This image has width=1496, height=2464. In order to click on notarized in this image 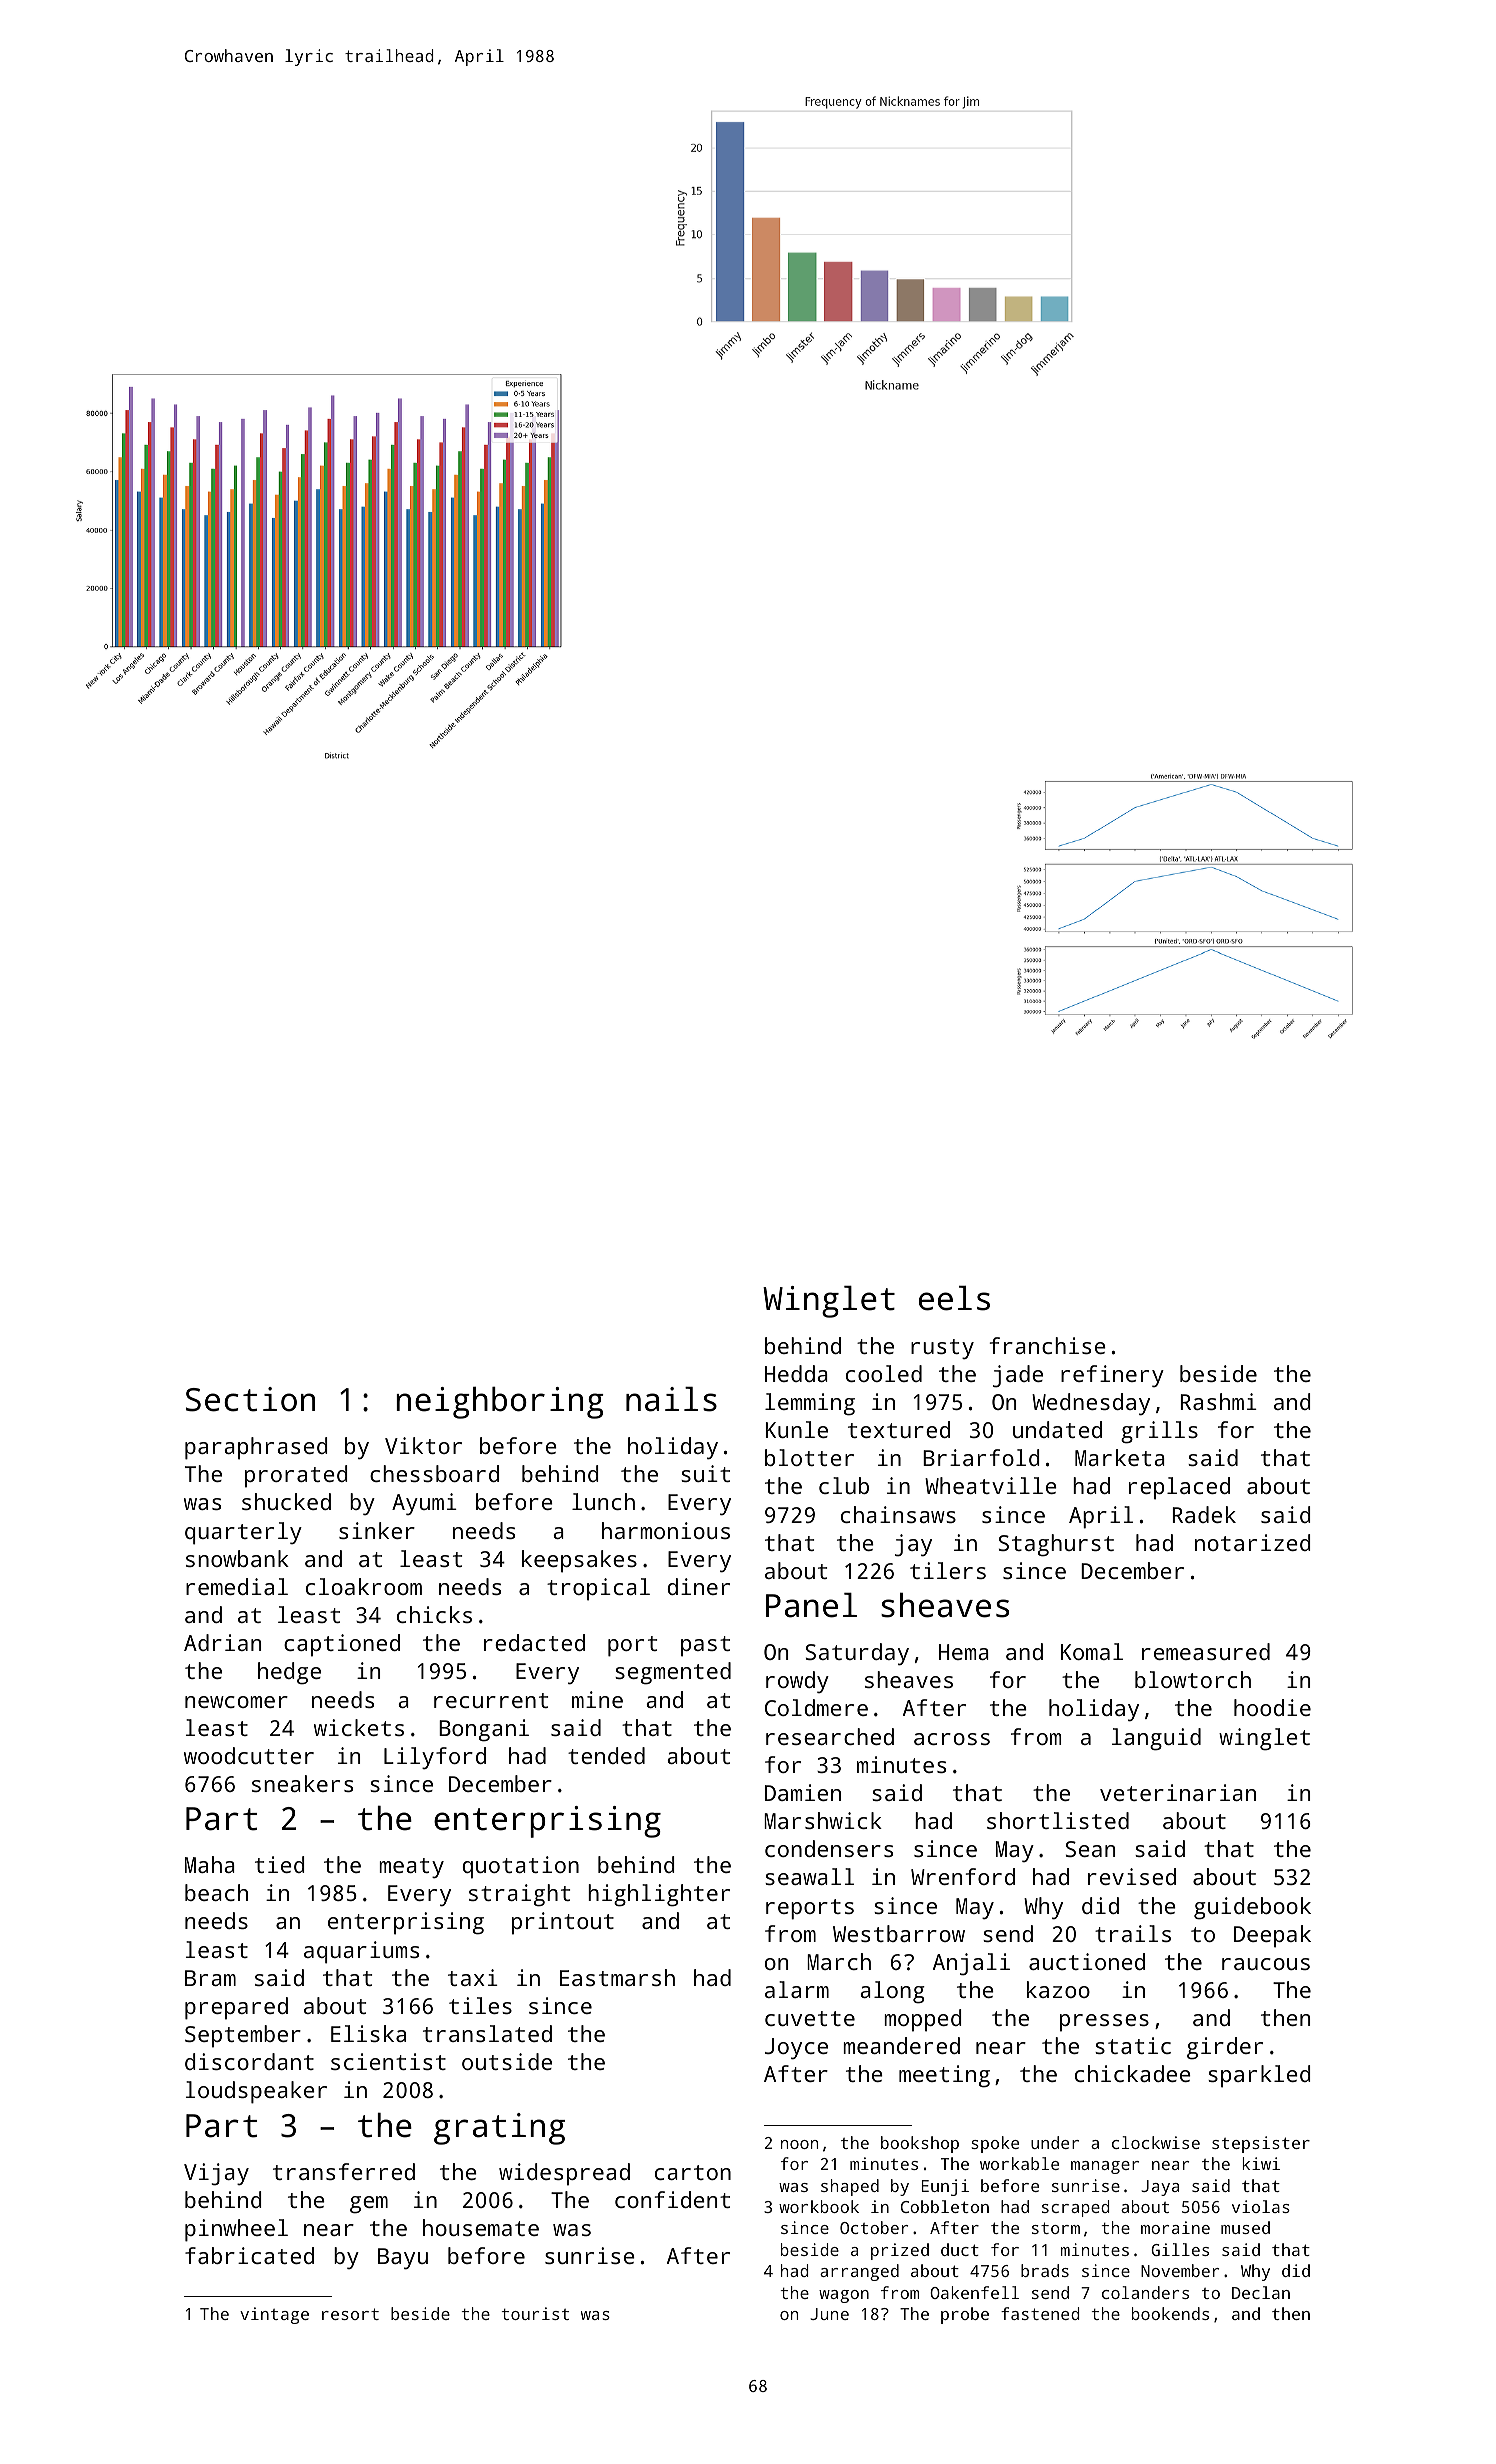, I will do `click(1253, 1542)`.
